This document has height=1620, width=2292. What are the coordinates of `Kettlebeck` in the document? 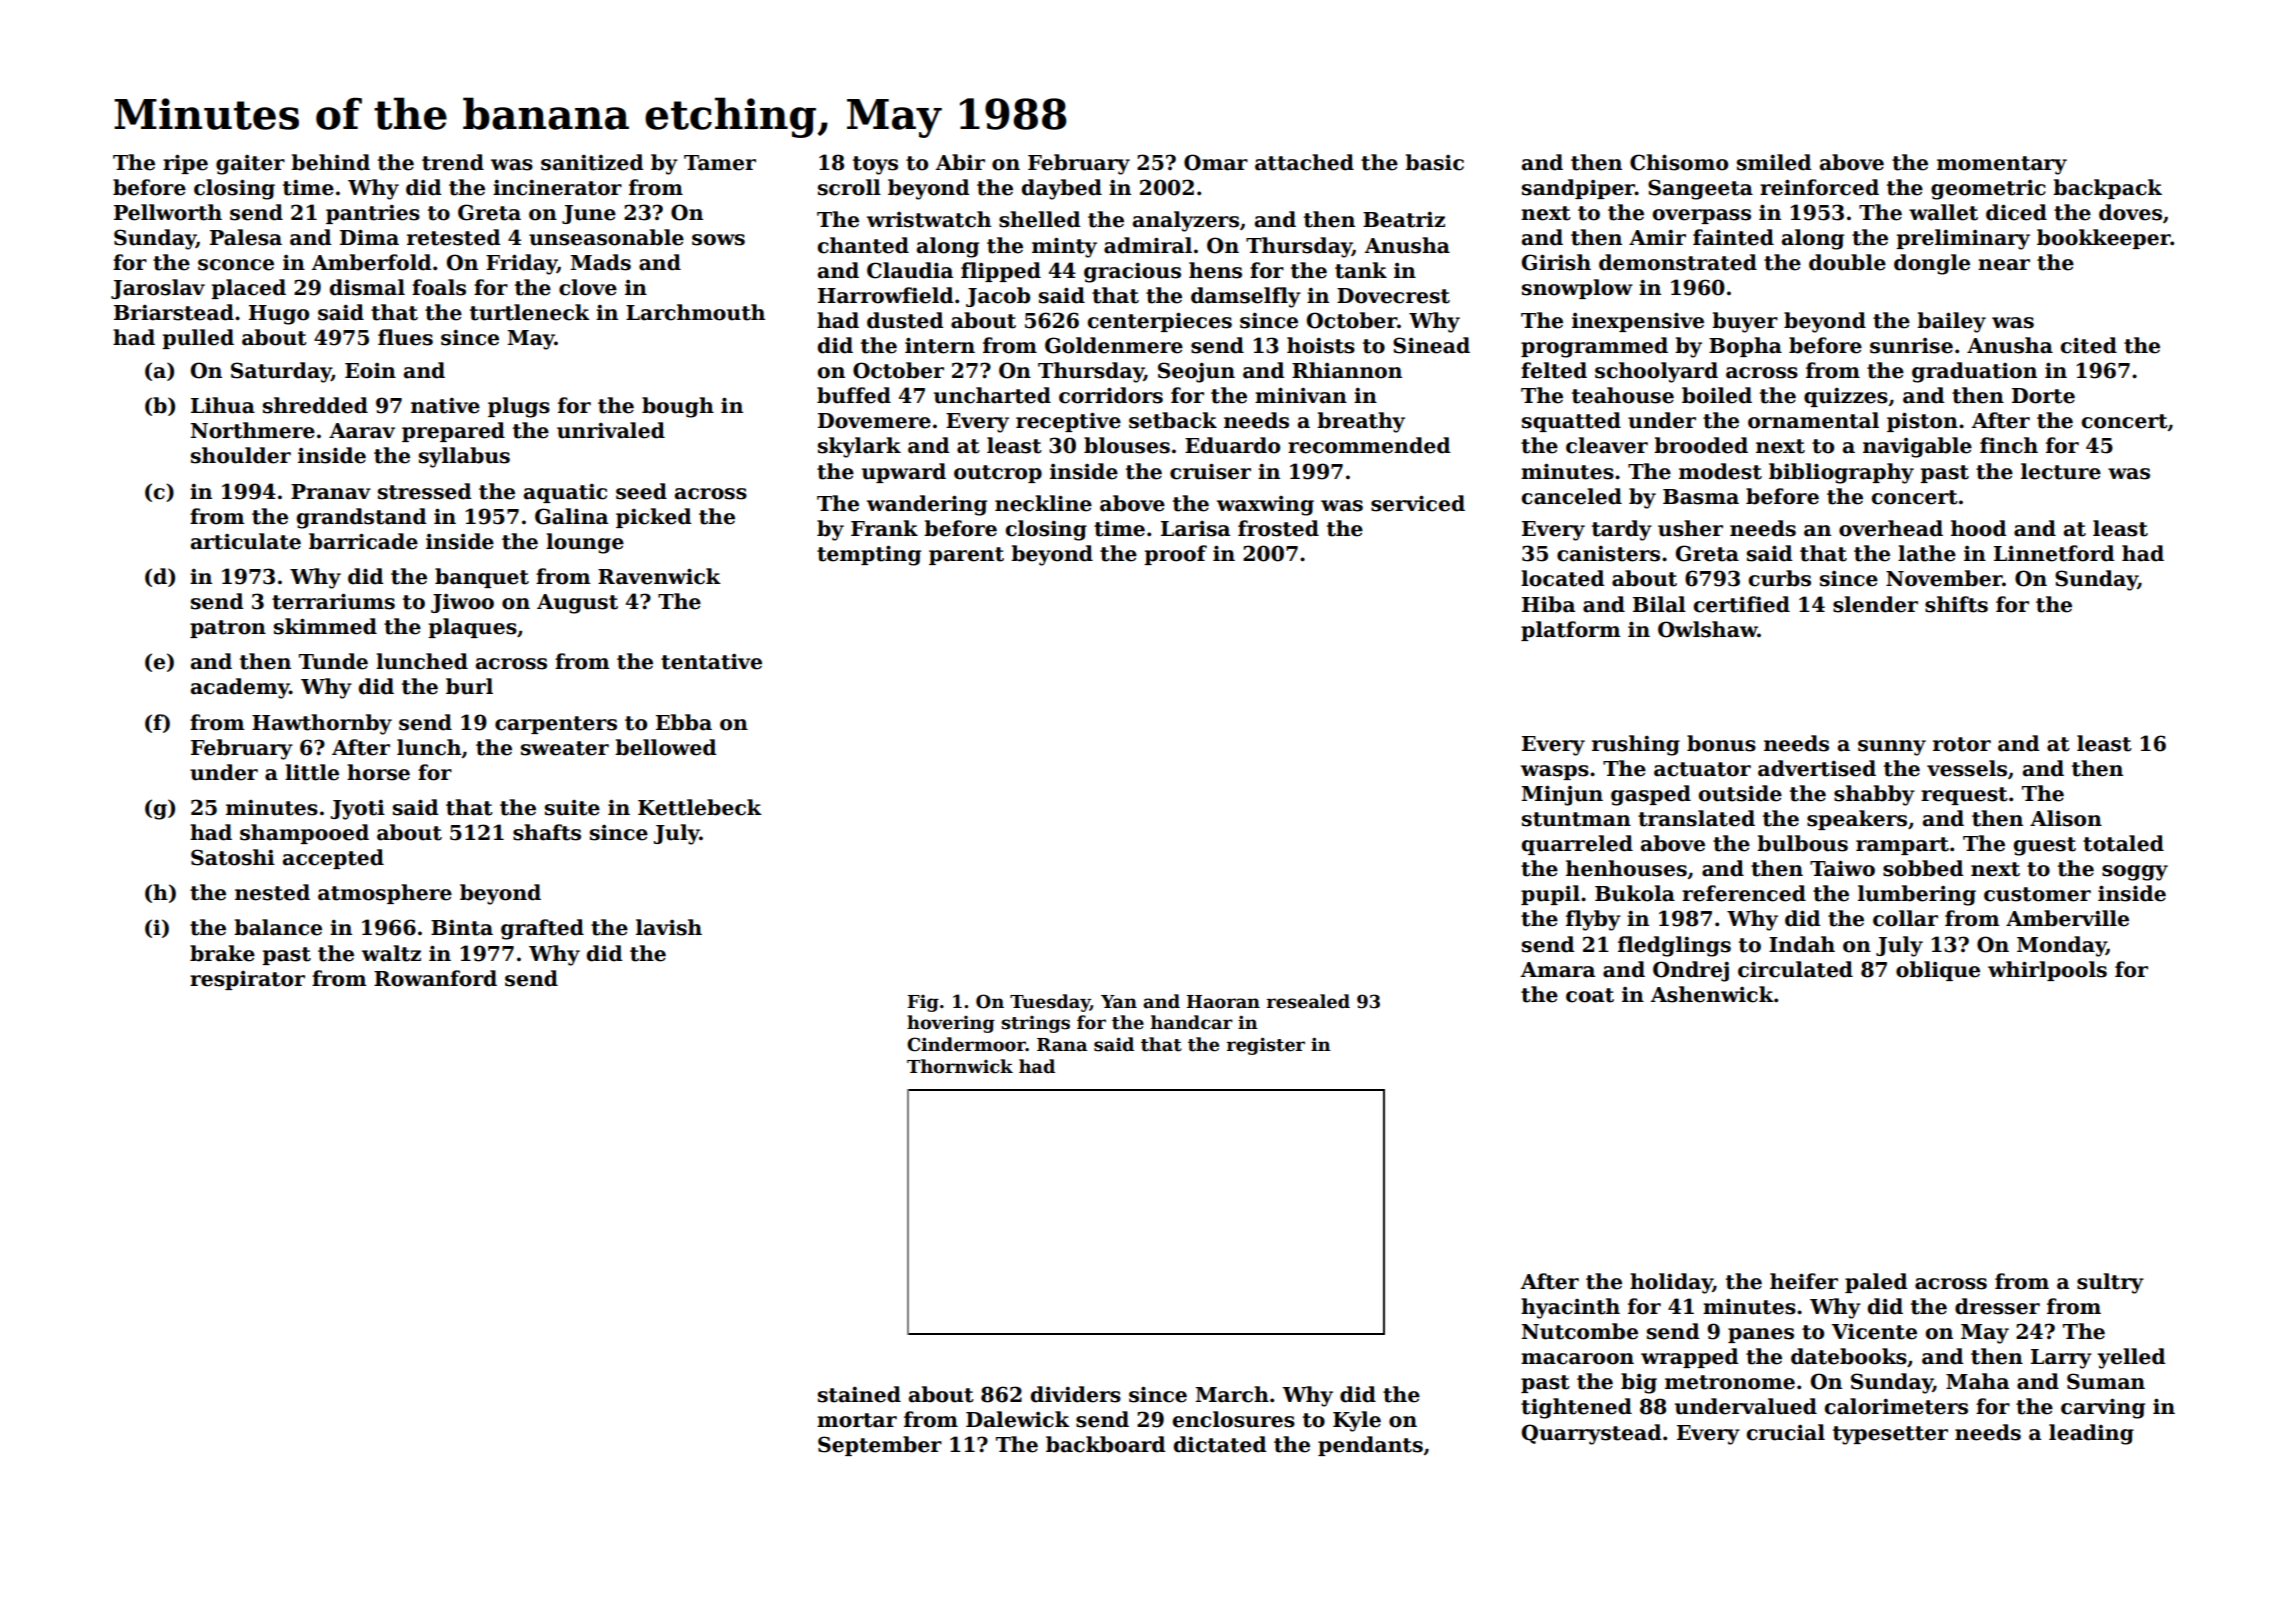 It's located at (700, 807).
